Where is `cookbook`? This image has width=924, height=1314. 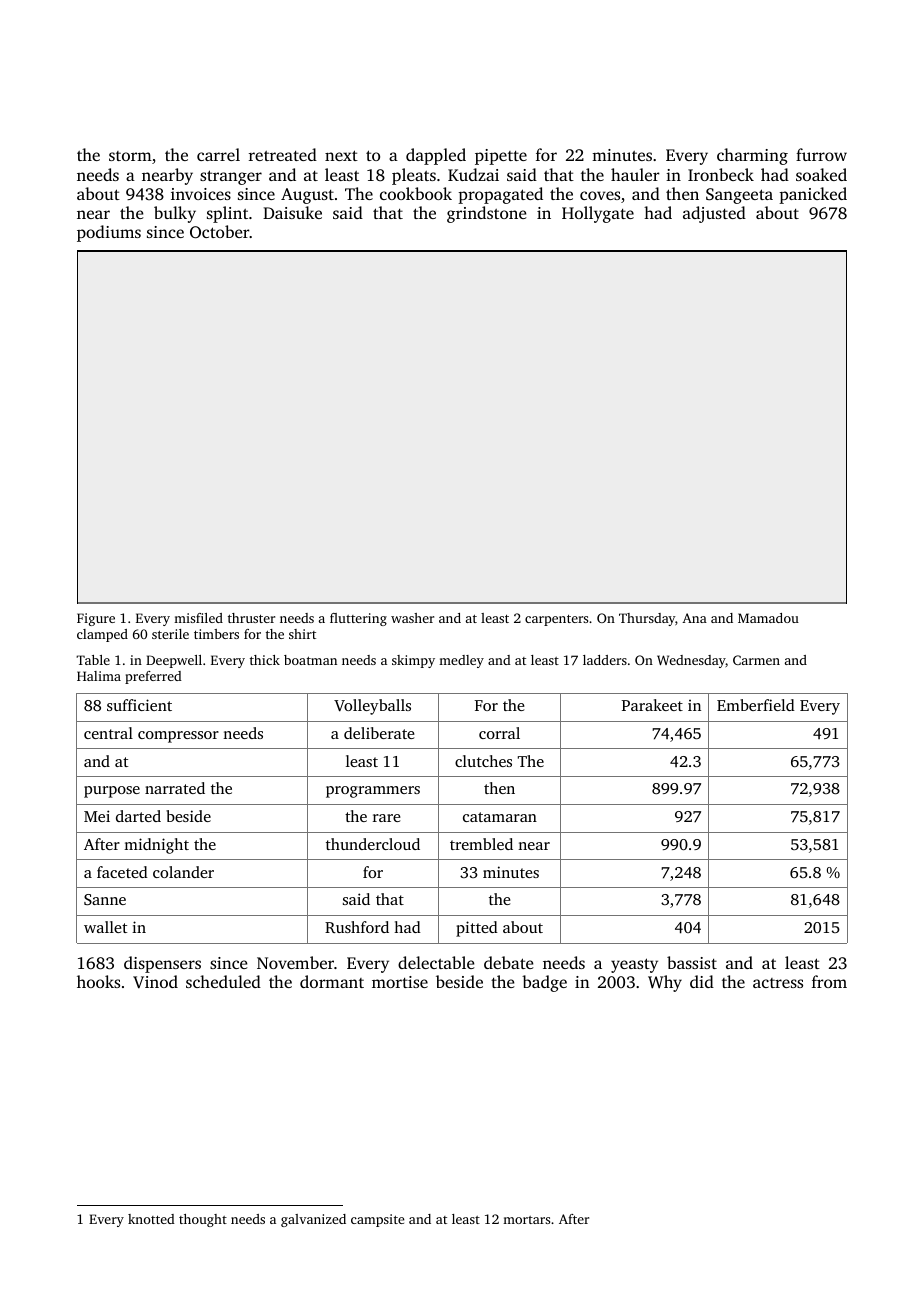 cookbook is located at coordinates (416, 193).
